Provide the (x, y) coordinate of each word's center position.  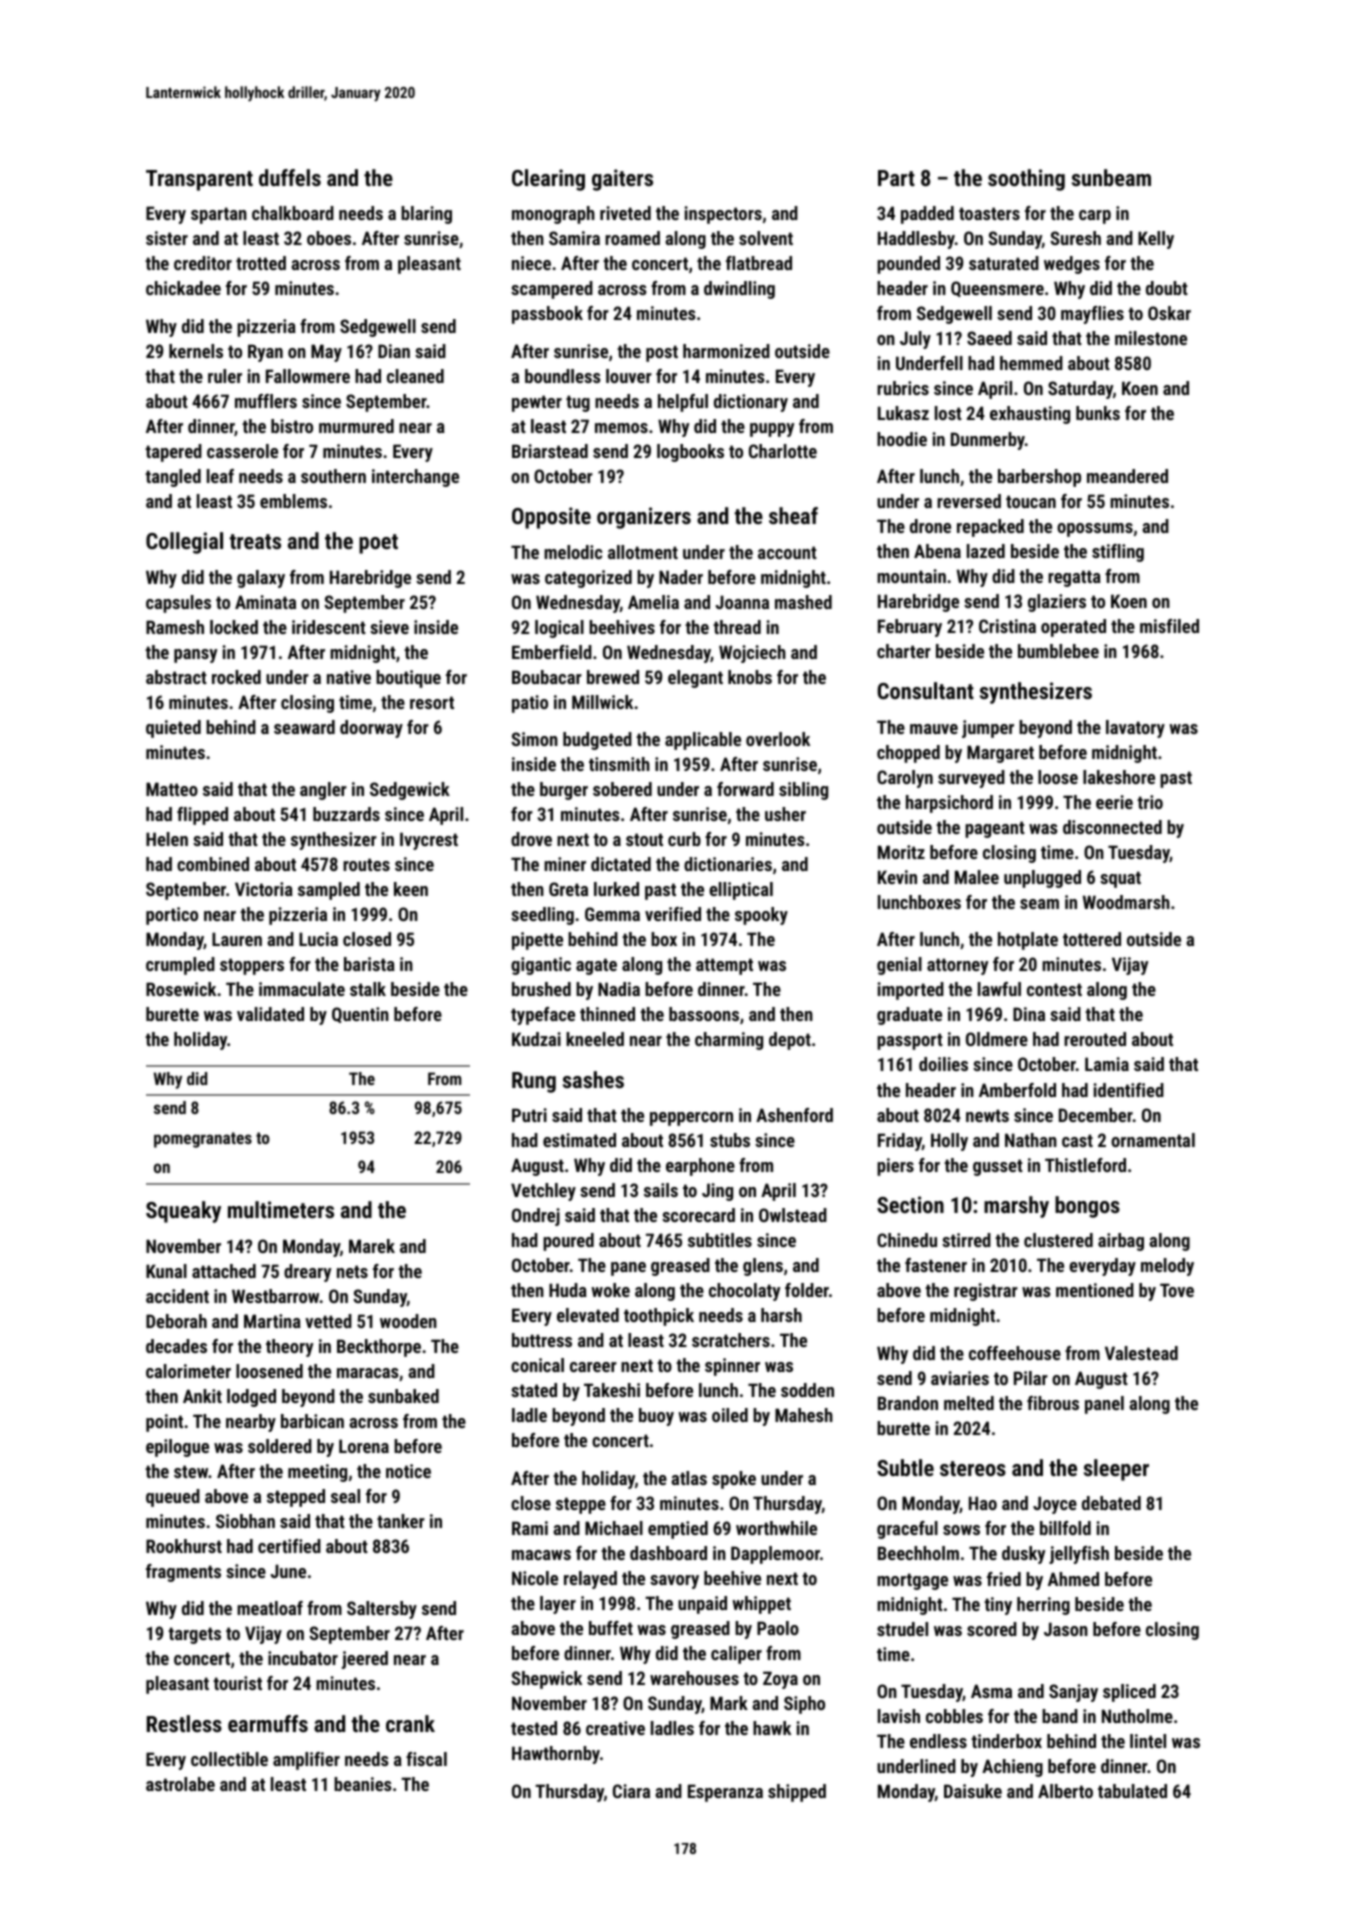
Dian (394, 351)
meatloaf (270, 1608)
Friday (900, 1142)
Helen (167, 839)
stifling (1118, 553)
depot (790, 1041)
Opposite (551, 518)
